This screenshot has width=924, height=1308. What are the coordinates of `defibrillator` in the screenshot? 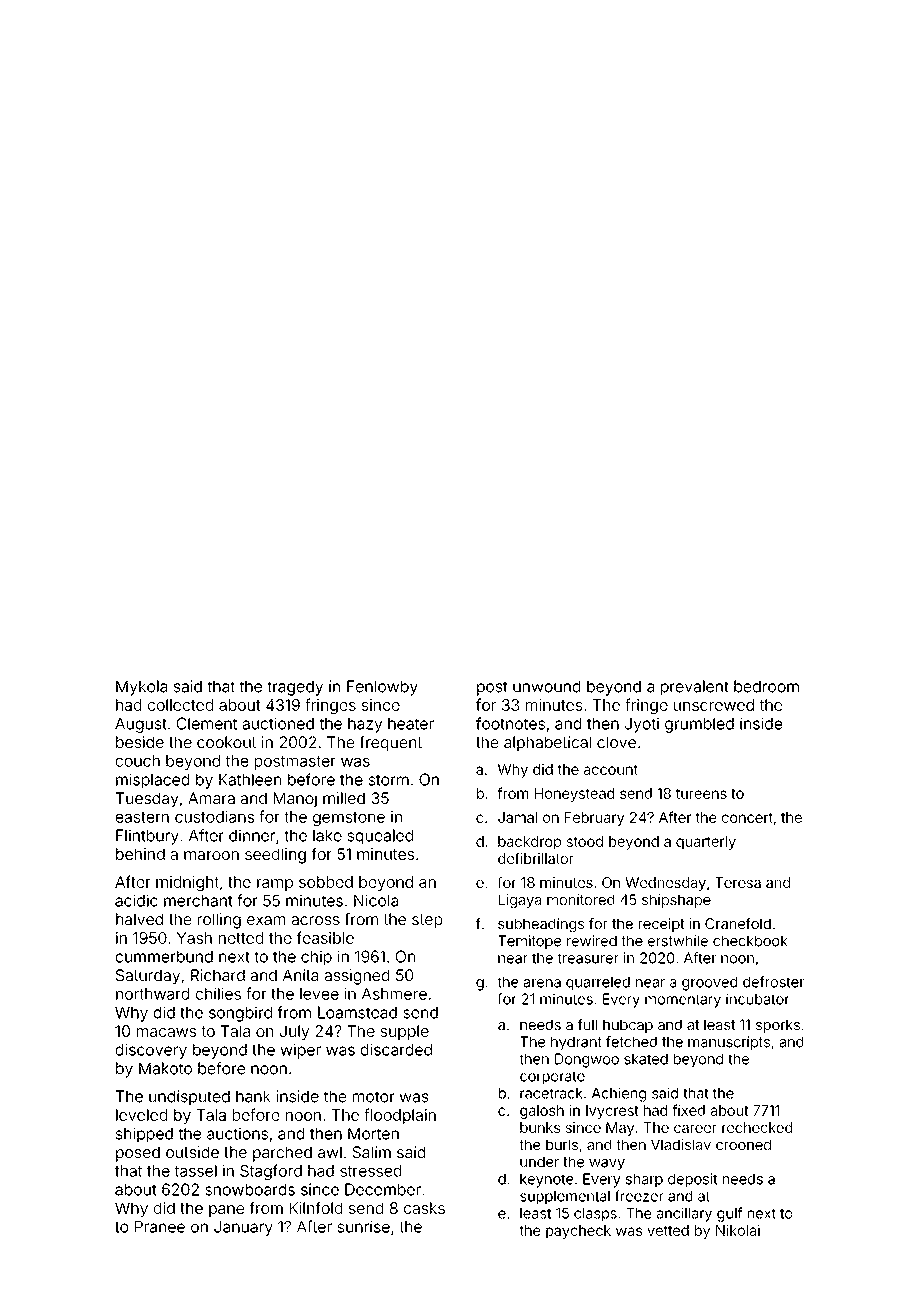 It's located at (535, 858).
